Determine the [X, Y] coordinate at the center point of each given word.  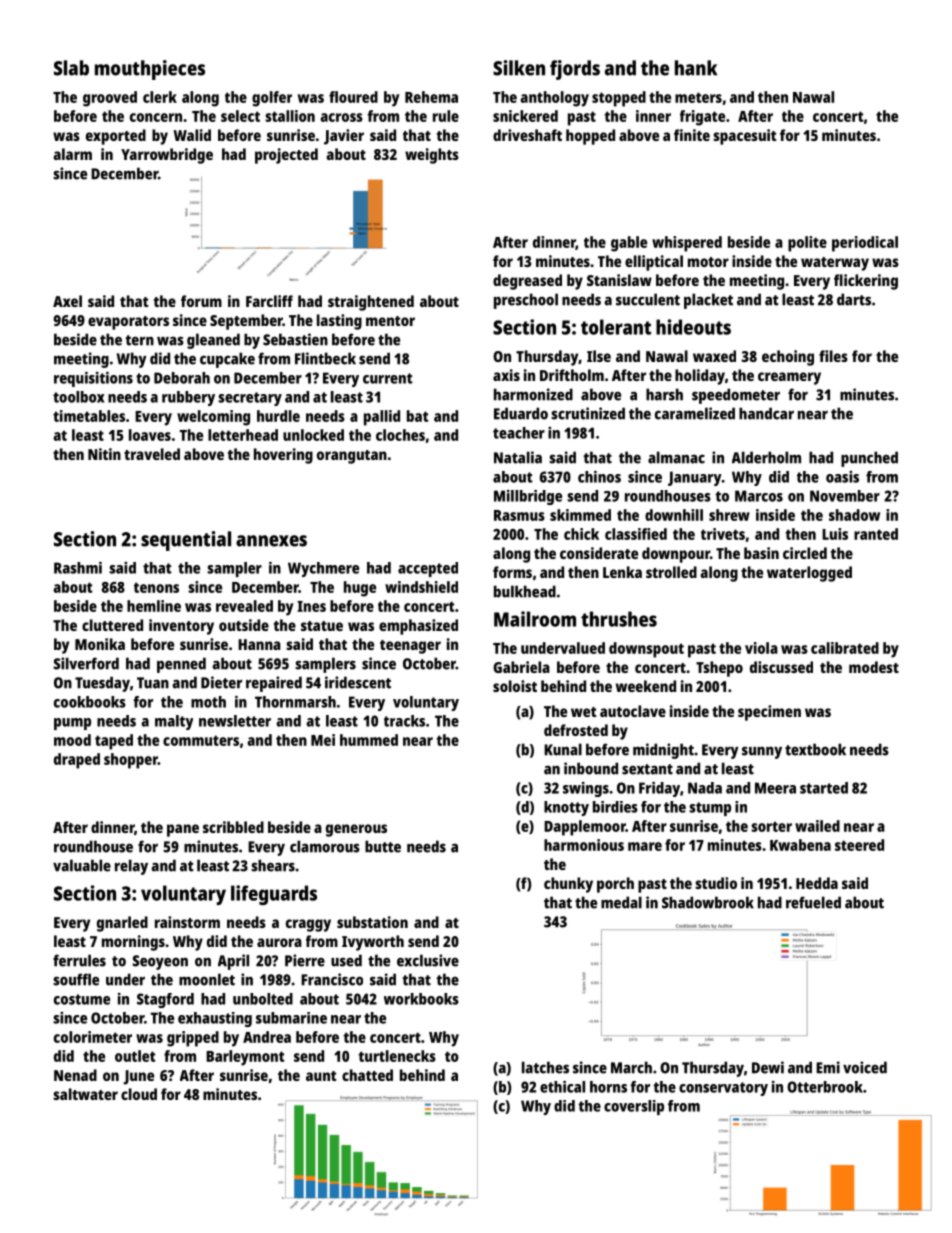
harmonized [533, 394]
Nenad [75, 1075]
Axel [67, 301]
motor [708, 262]
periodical [865, 244]
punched [869, 459]
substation [372, 922]
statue [322, 626]
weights [432, 156]
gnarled [122, 924]
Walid [192, 135]
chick [581, 534]
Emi [828, 1067]
